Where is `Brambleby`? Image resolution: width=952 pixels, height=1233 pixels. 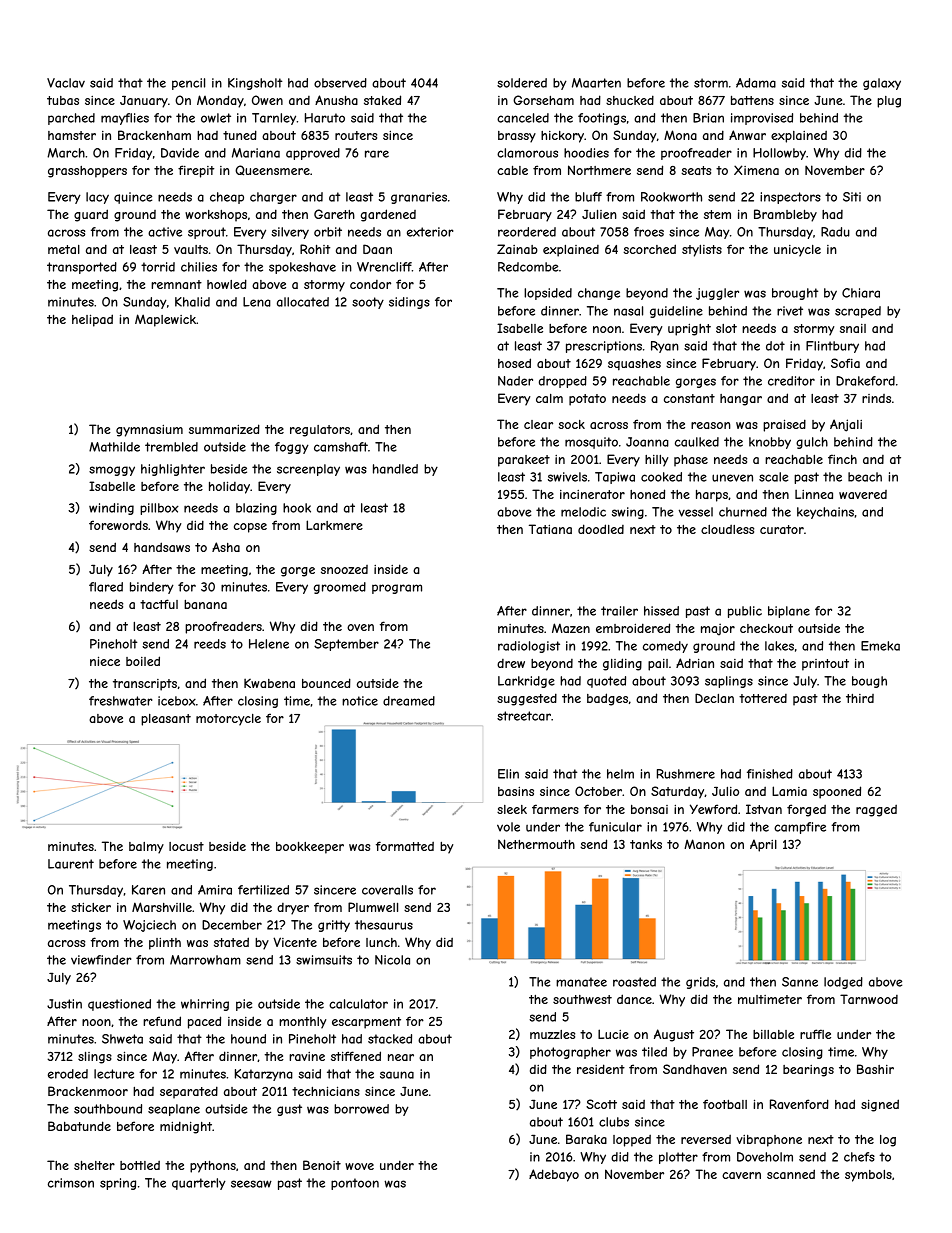
Brambleby is located at coordinates (785, 215).
